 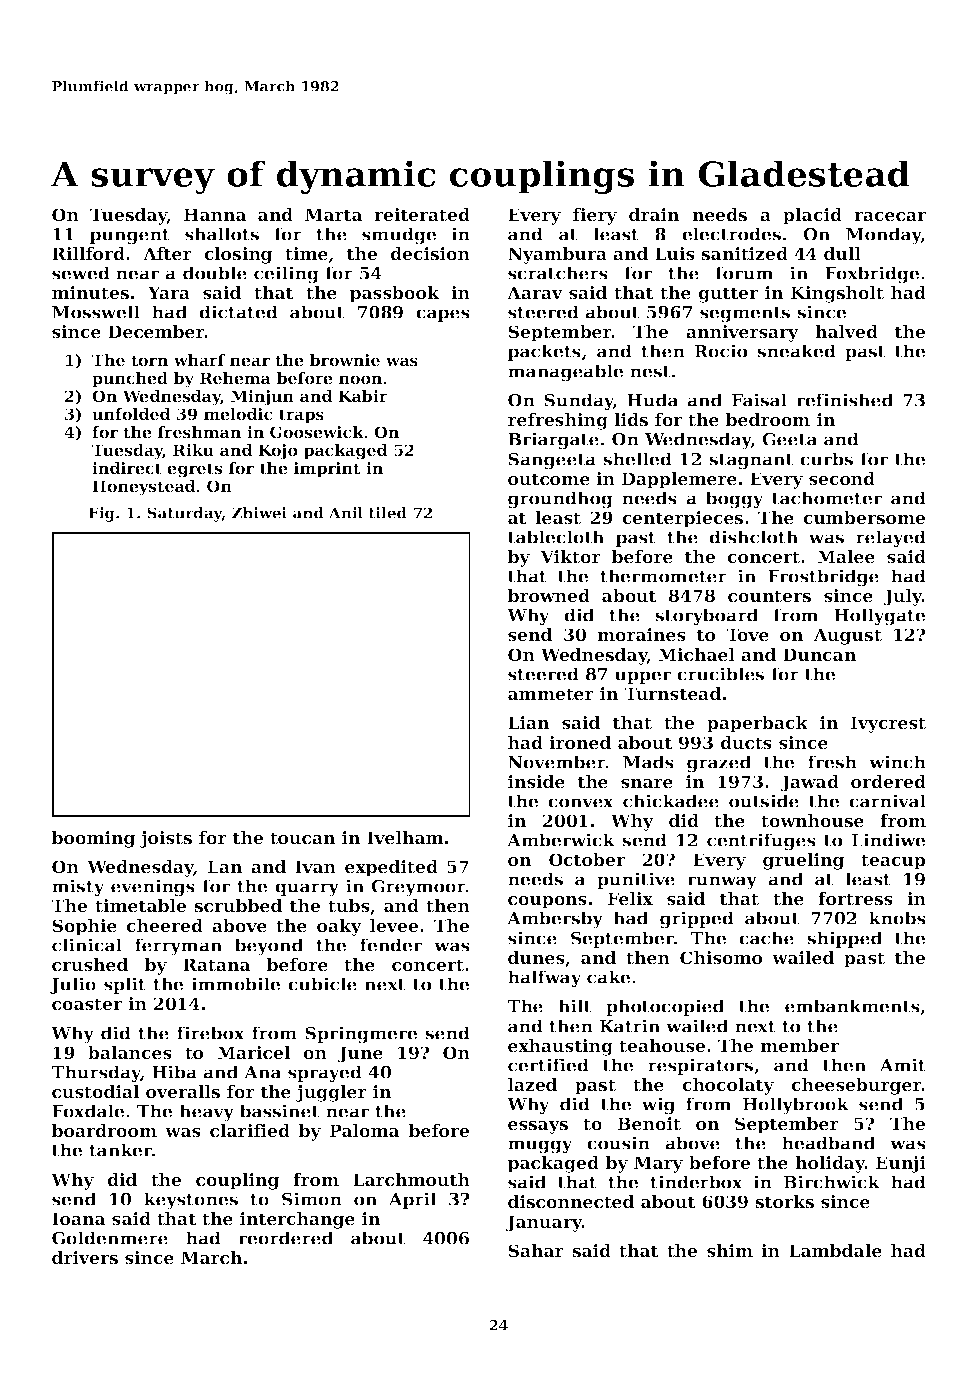 I want to click on Rocio, so click(x=721, y=351).
